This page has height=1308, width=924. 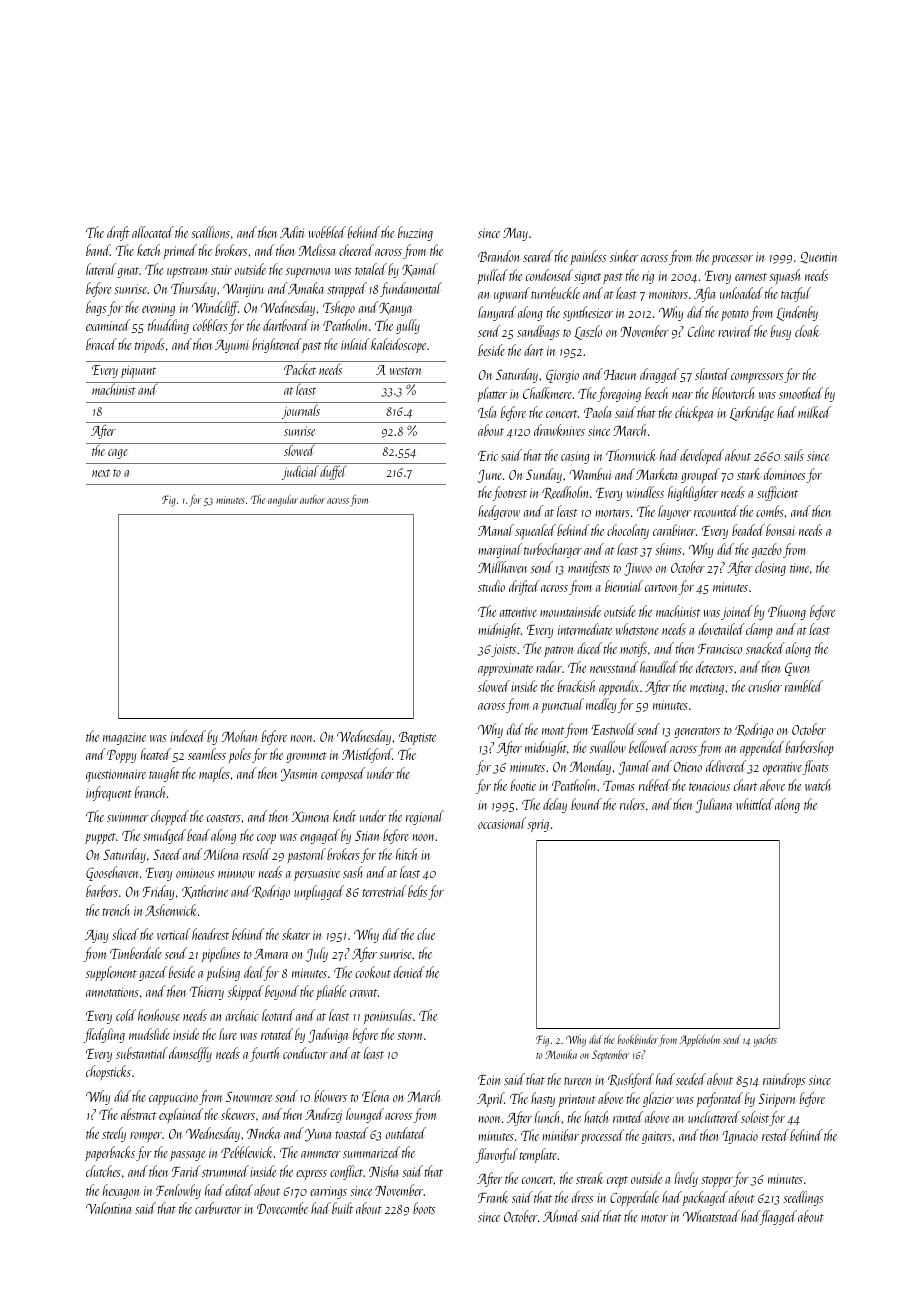 What do you see at coordinates (210, 232) in the page?
I see `scallions` at bounding box center [210, 232].
